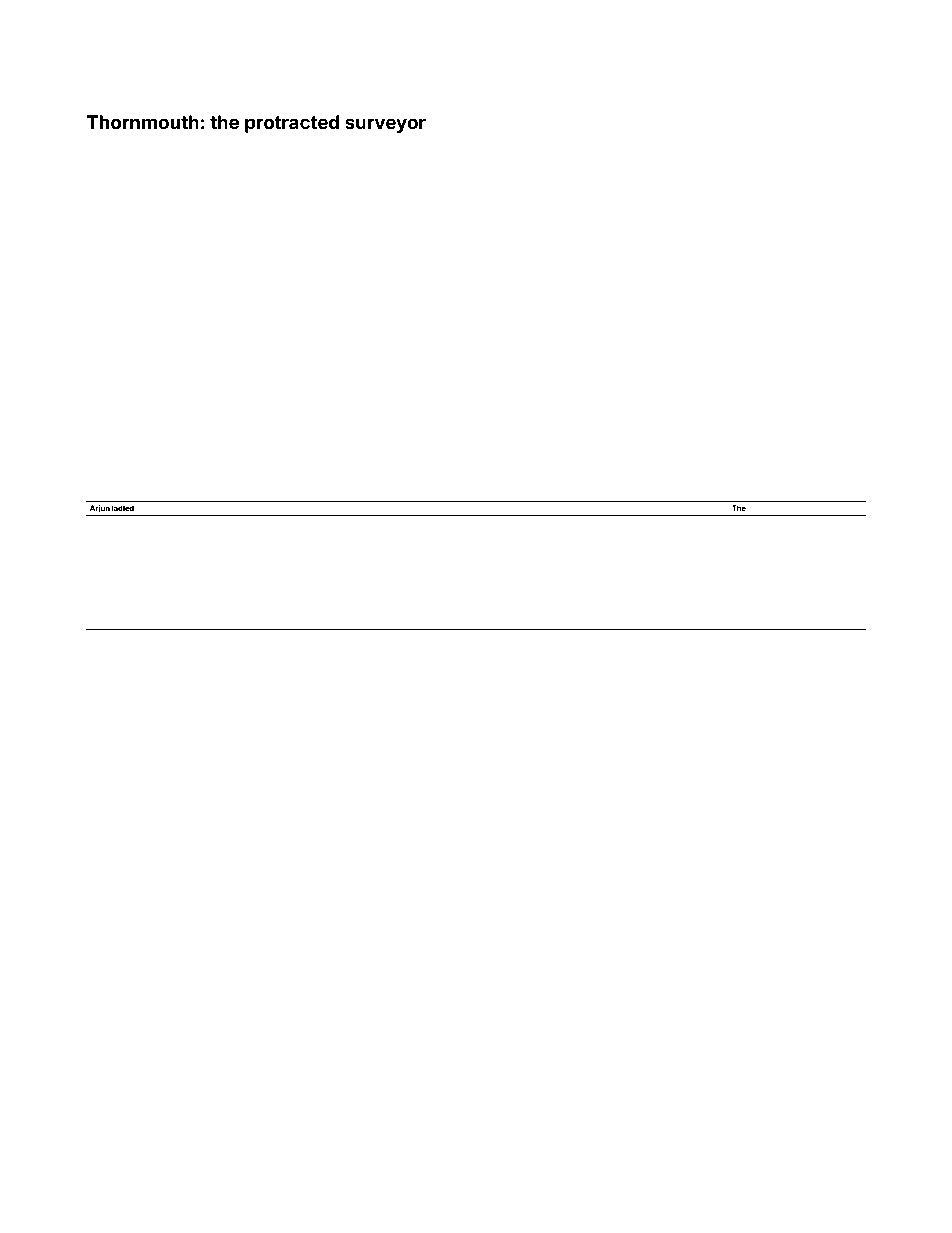 The height and width of the screenshot is (1233, 952). What do you see at coordinates (573, 740) in the screenshot?
I see `argued` at bounding box center [573, 740].
